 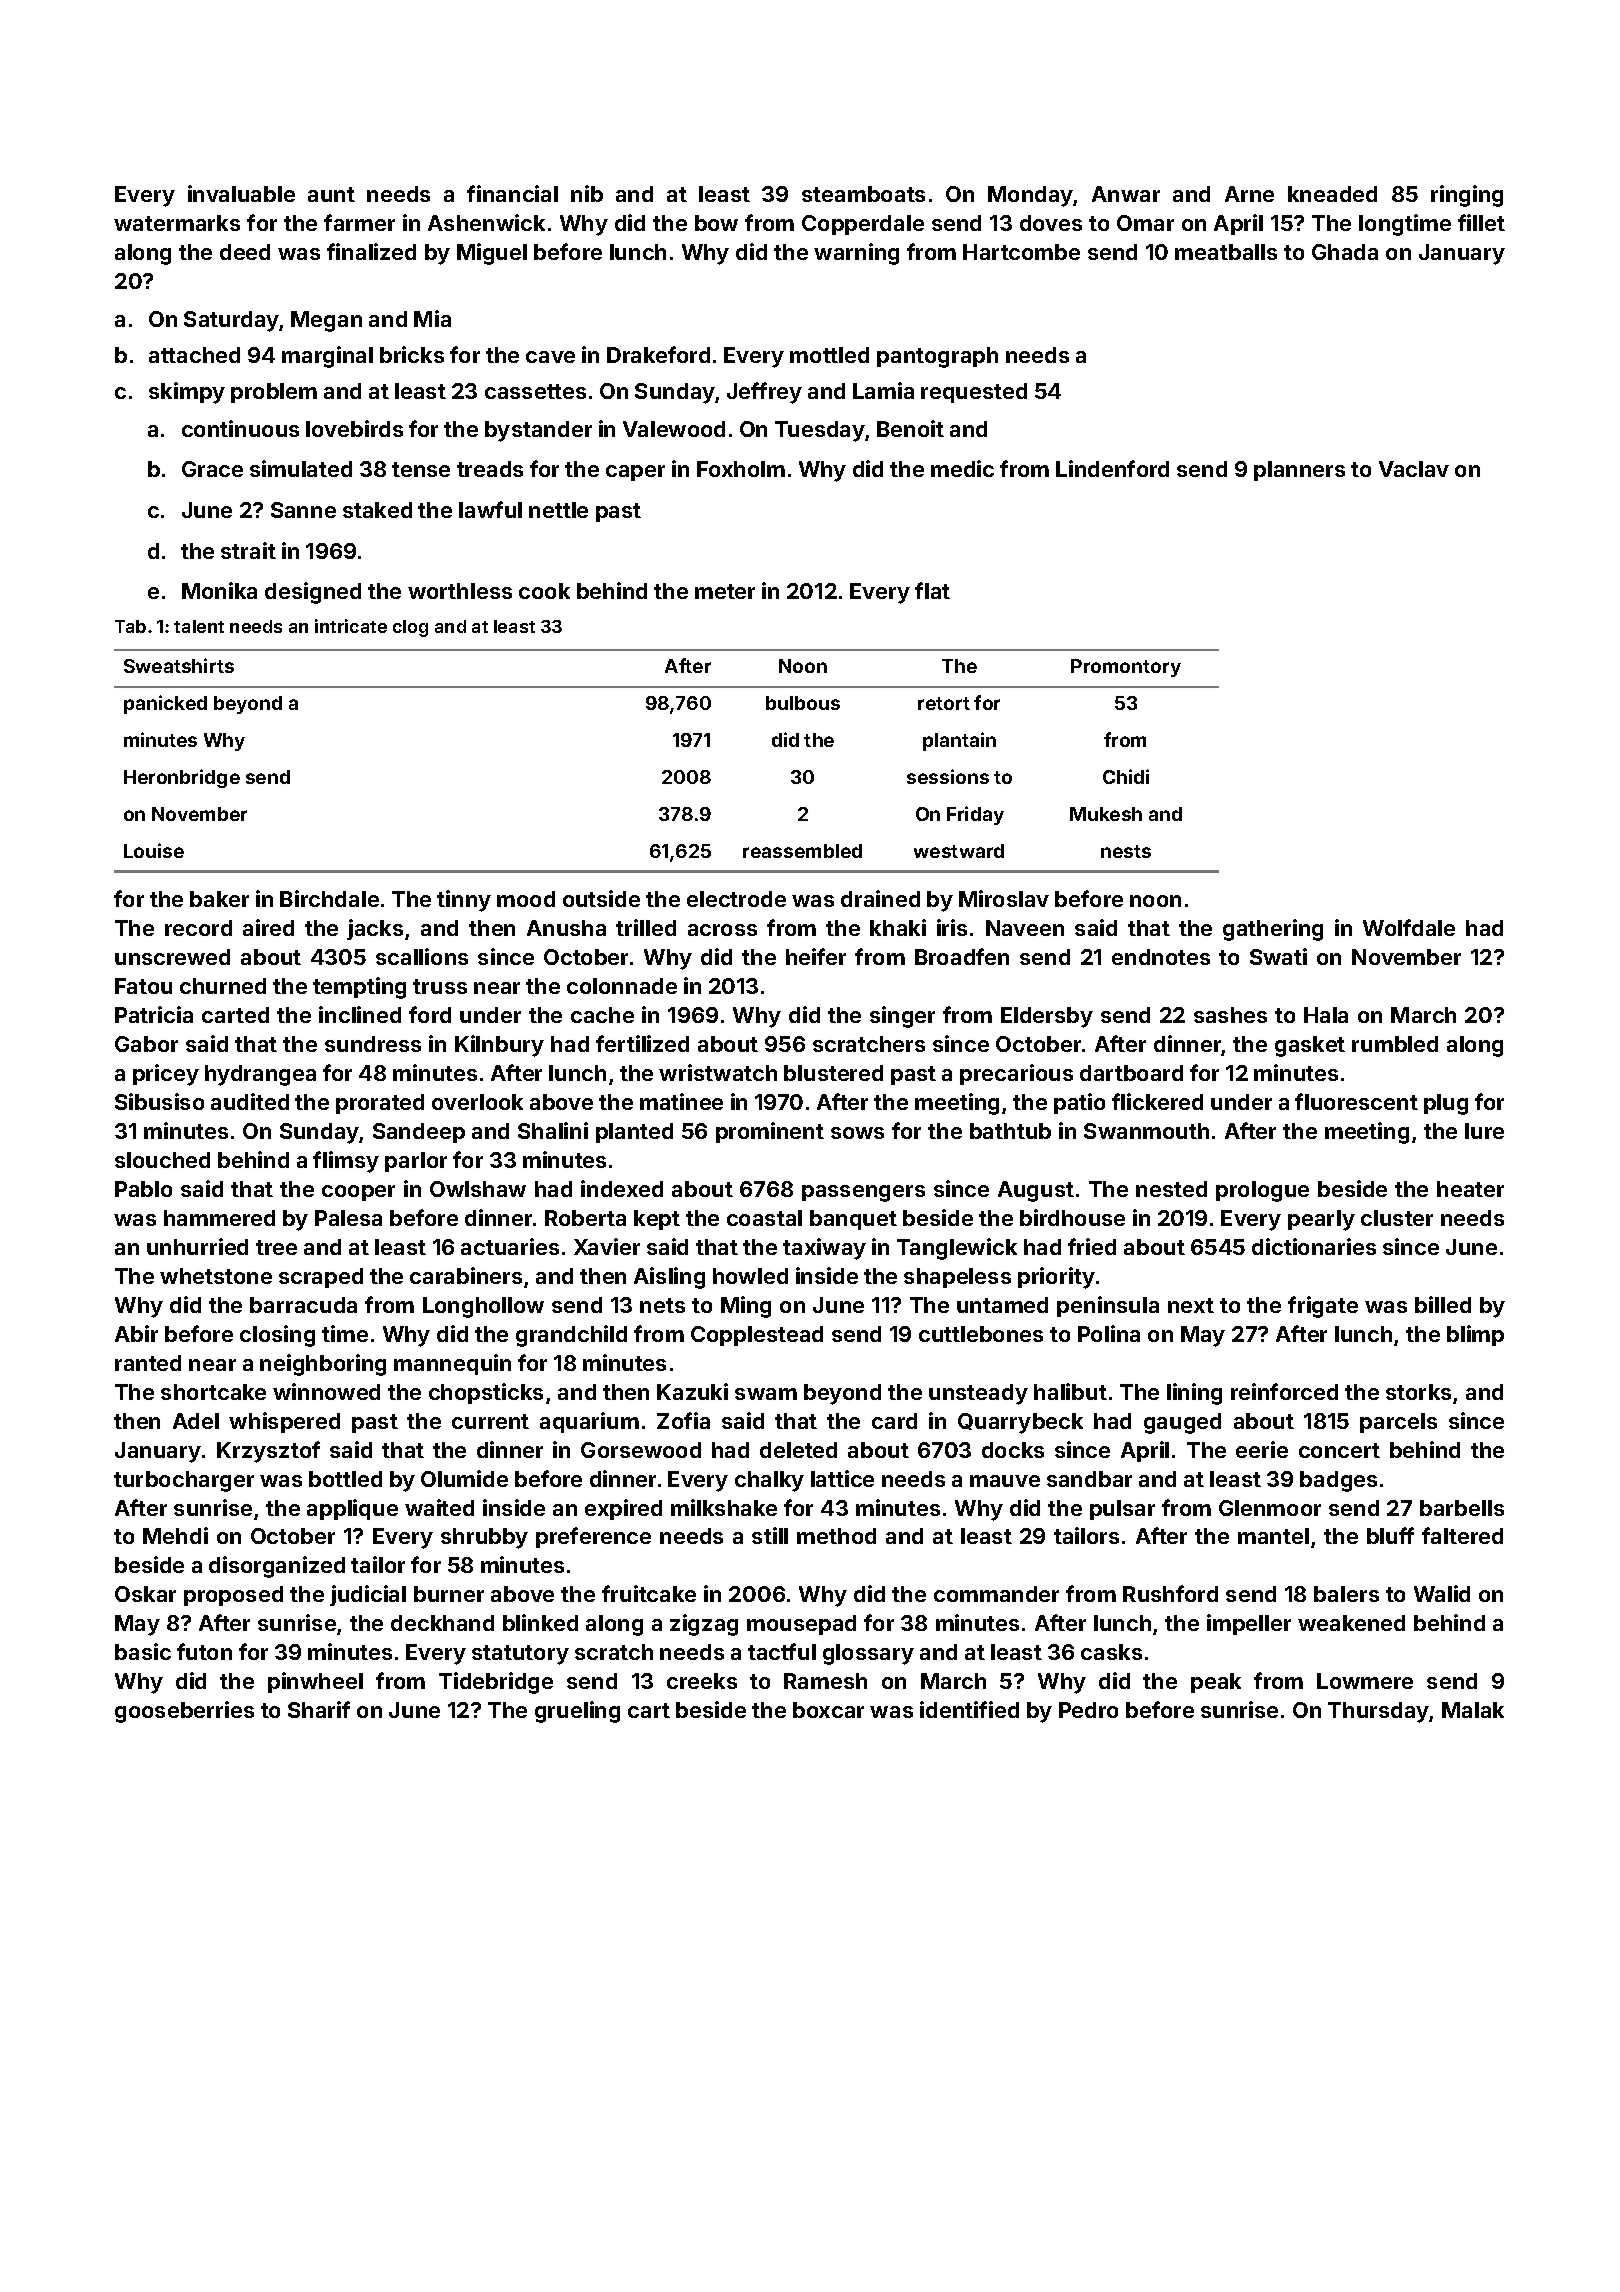 I want to click on cook, so click(x=544, y=591).
